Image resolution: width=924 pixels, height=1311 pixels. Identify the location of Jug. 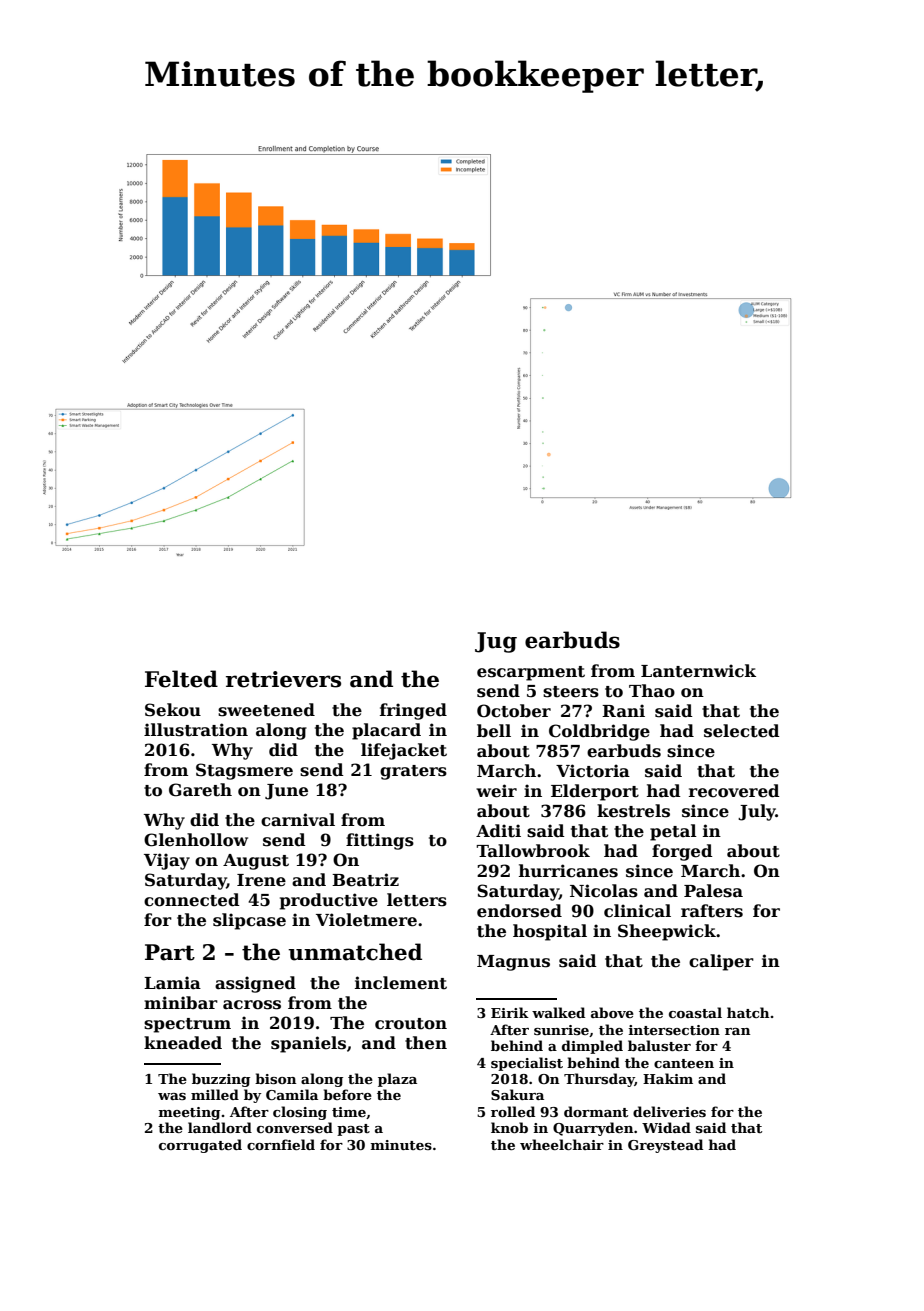
(496, 642).
